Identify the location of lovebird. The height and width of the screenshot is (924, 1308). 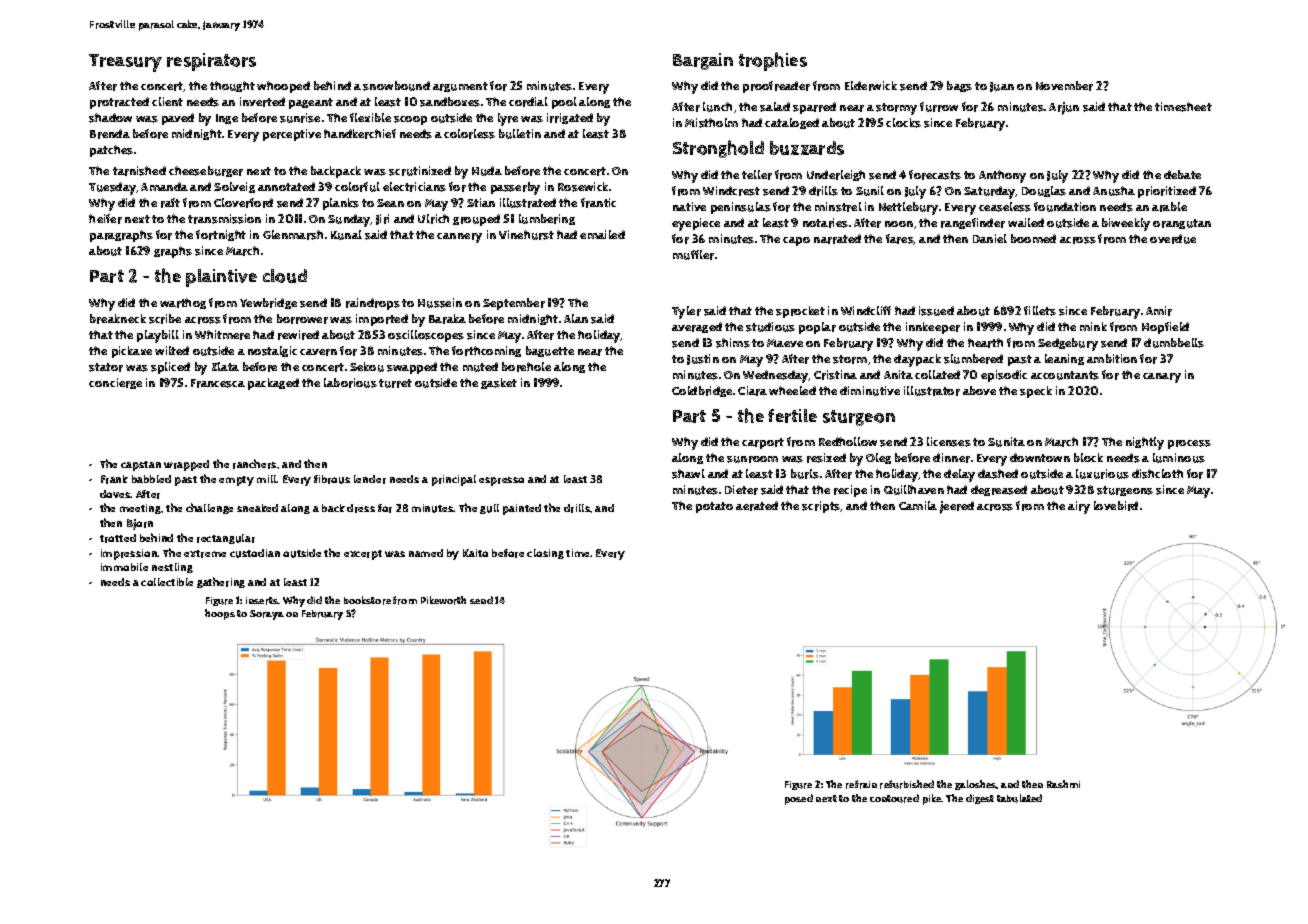
(1116, 506).
